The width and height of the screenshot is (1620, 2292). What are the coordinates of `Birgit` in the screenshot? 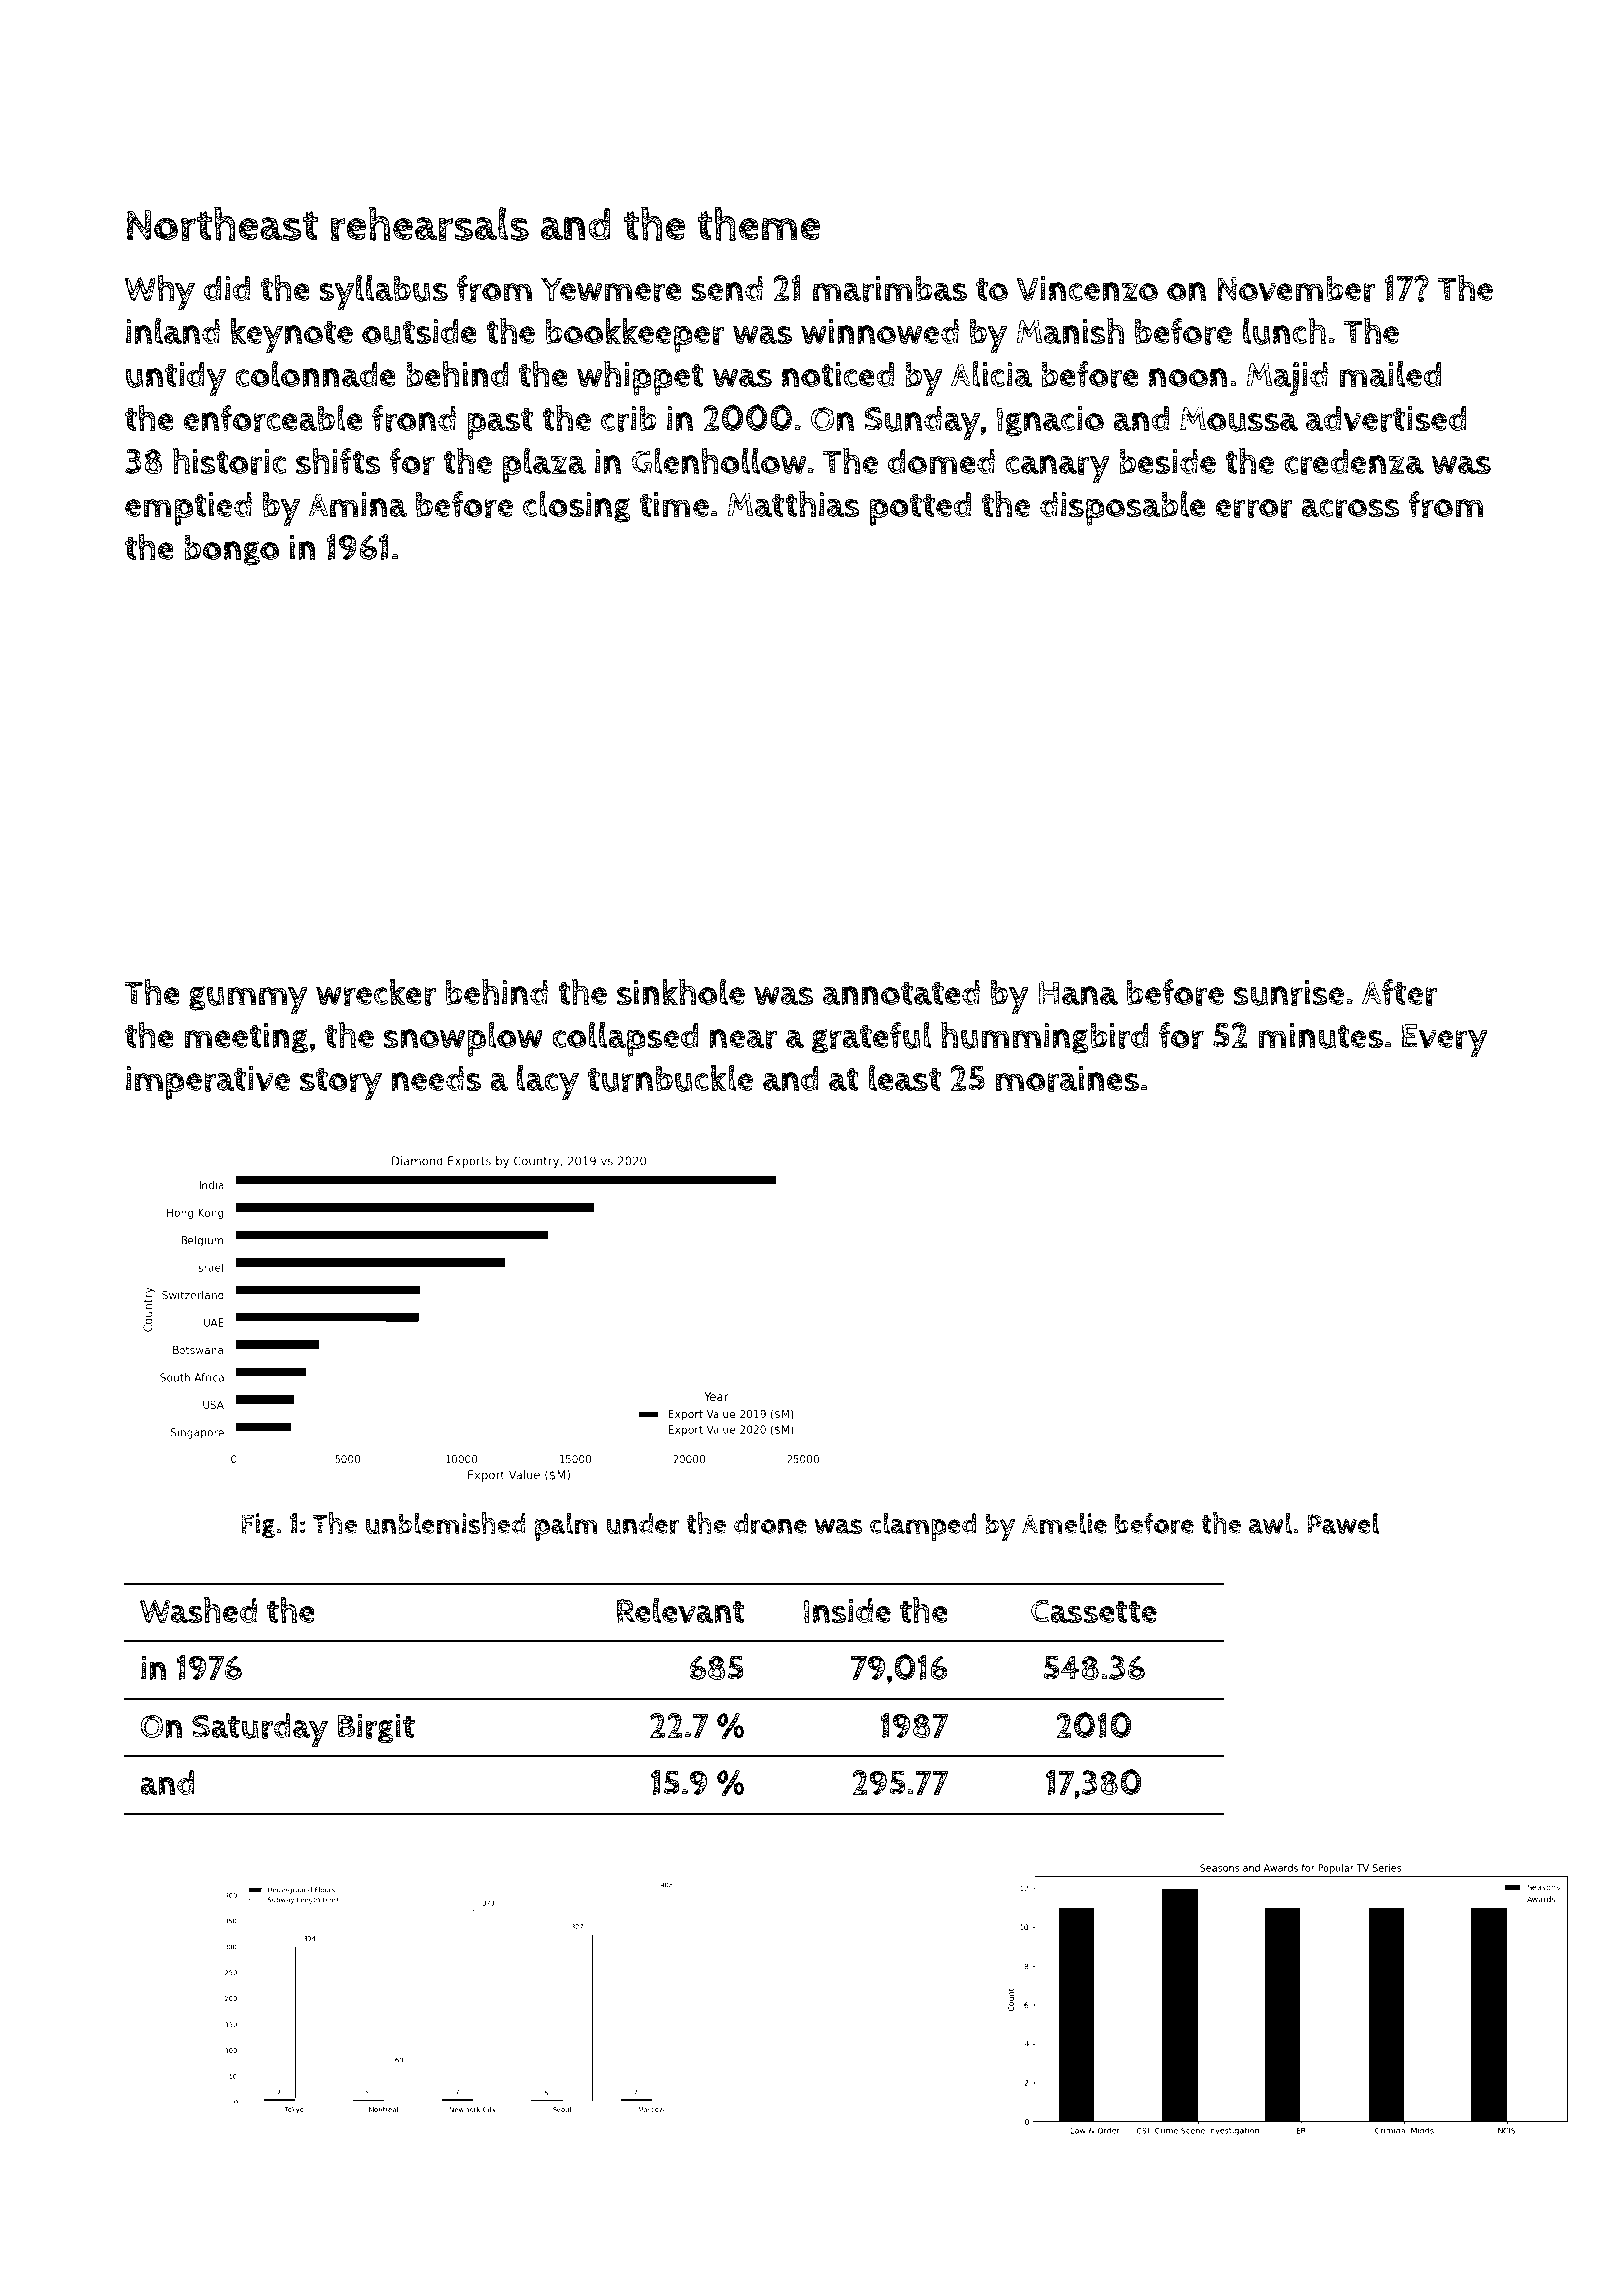 It's located at (376, 1728).
